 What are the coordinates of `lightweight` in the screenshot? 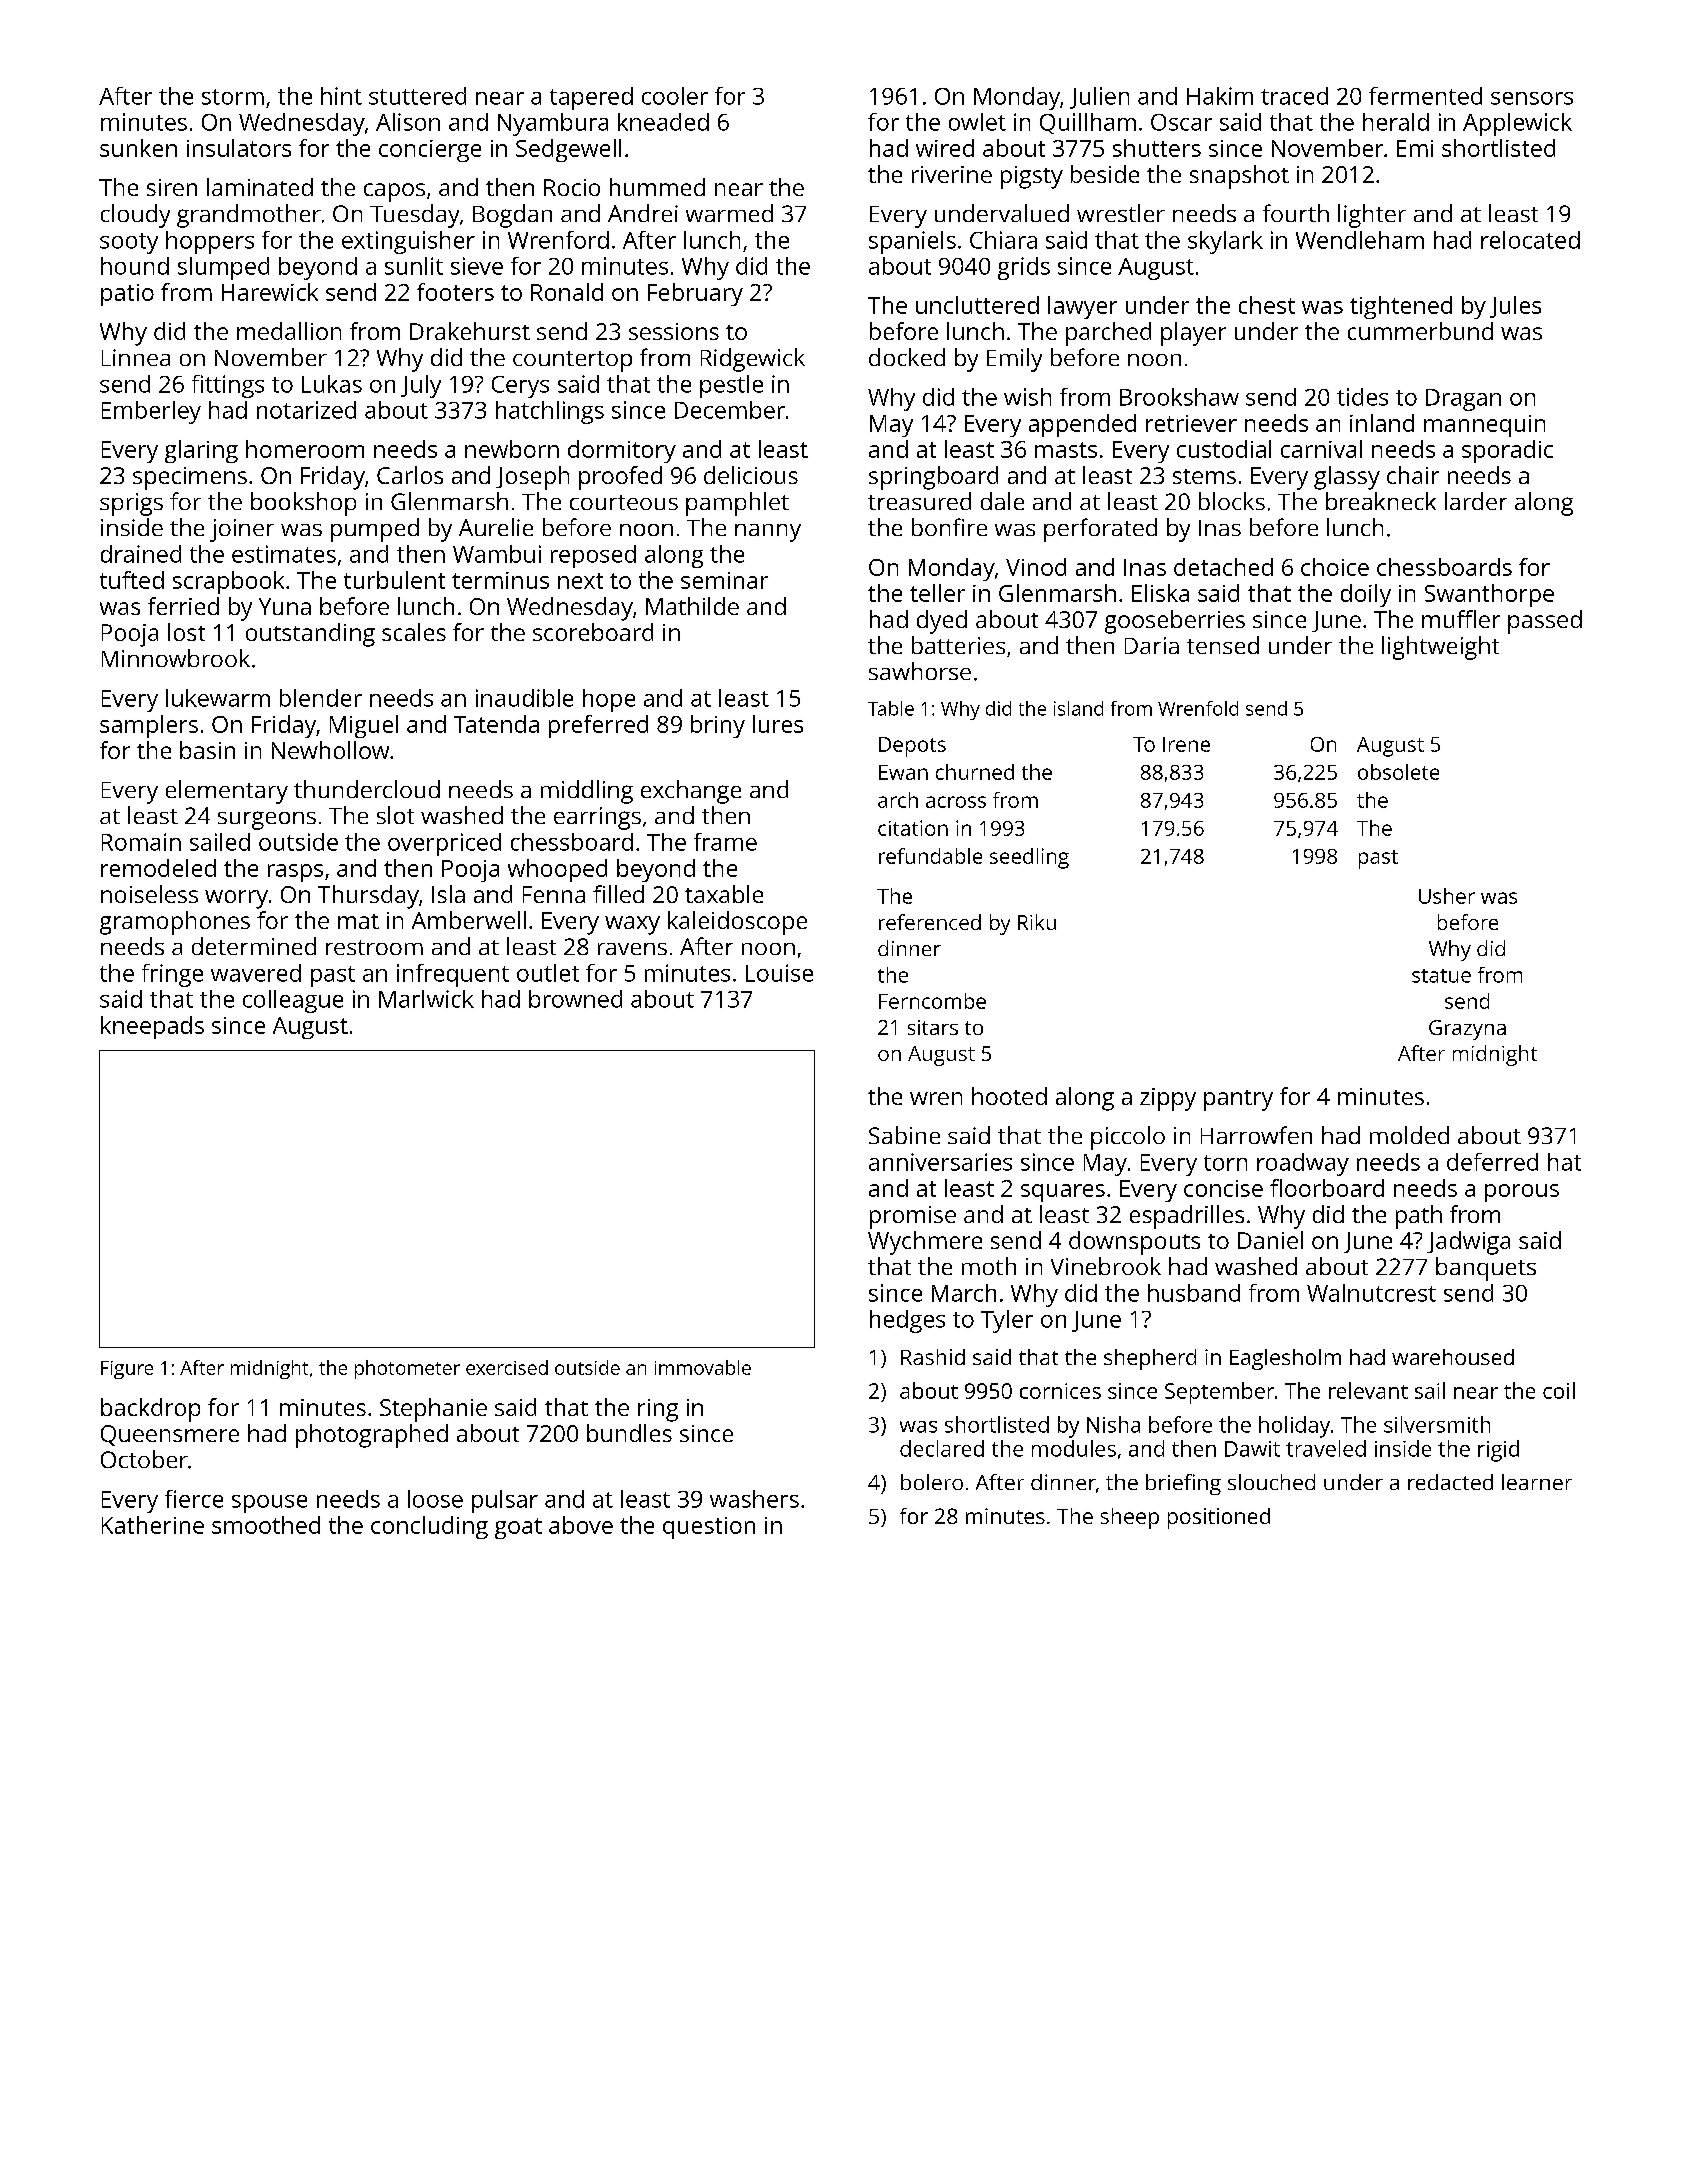 It's located at (1440, 648).
